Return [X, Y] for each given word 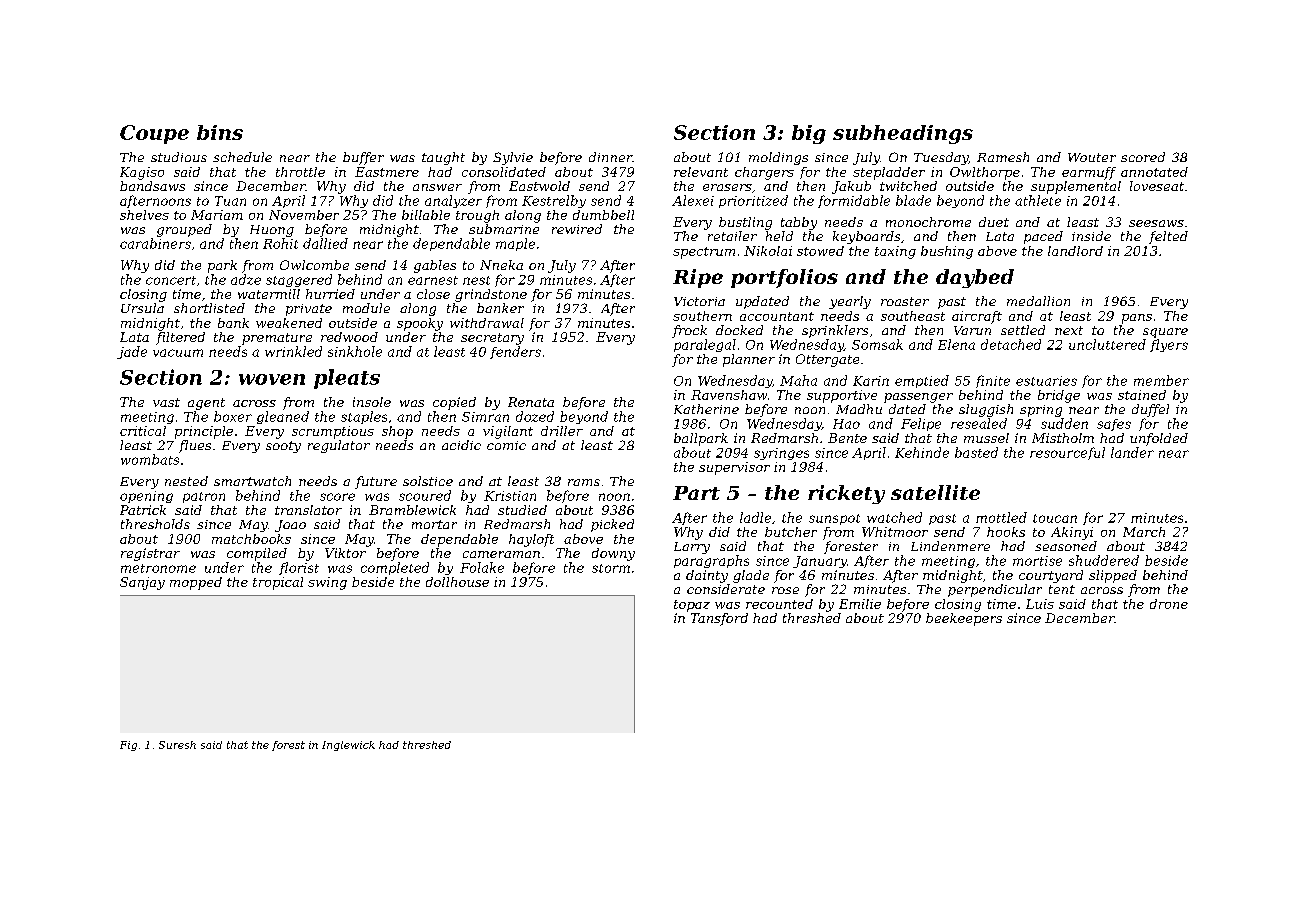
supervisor [734, 468]
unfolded [1159, 439]
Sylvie [513, 158]
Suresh [177, 745]
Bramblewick [412, 510]
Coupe [154, 134]
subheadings [903, 134]
